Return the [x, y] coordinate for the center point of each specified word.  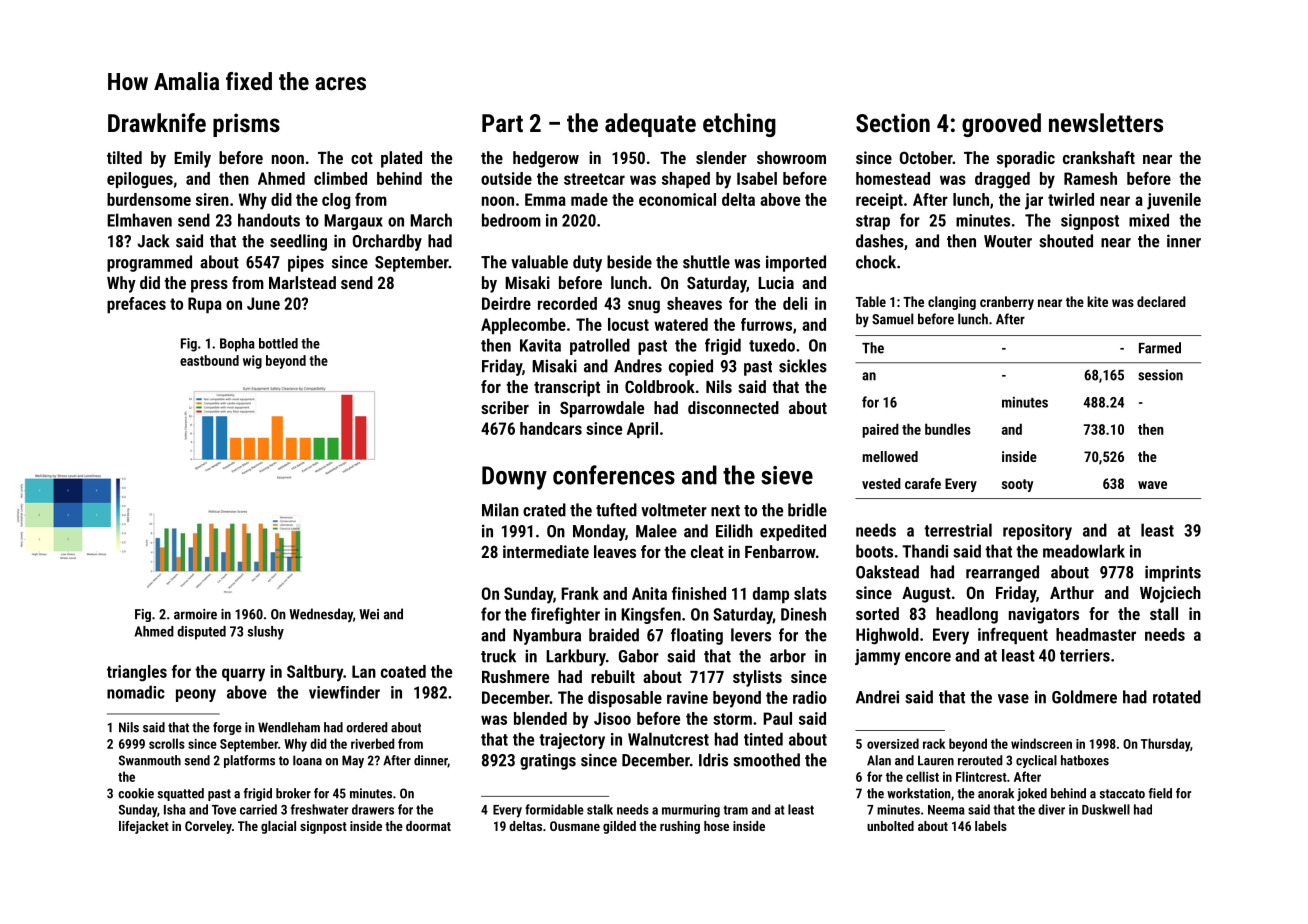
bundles [948, 429]
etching [739, 125]
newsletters [1106, 122]
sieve [787, 475]
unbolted [890, 826]
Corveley [208, 827]
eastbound [209, 360]
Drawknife [157, 122]
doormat [428, 826]
